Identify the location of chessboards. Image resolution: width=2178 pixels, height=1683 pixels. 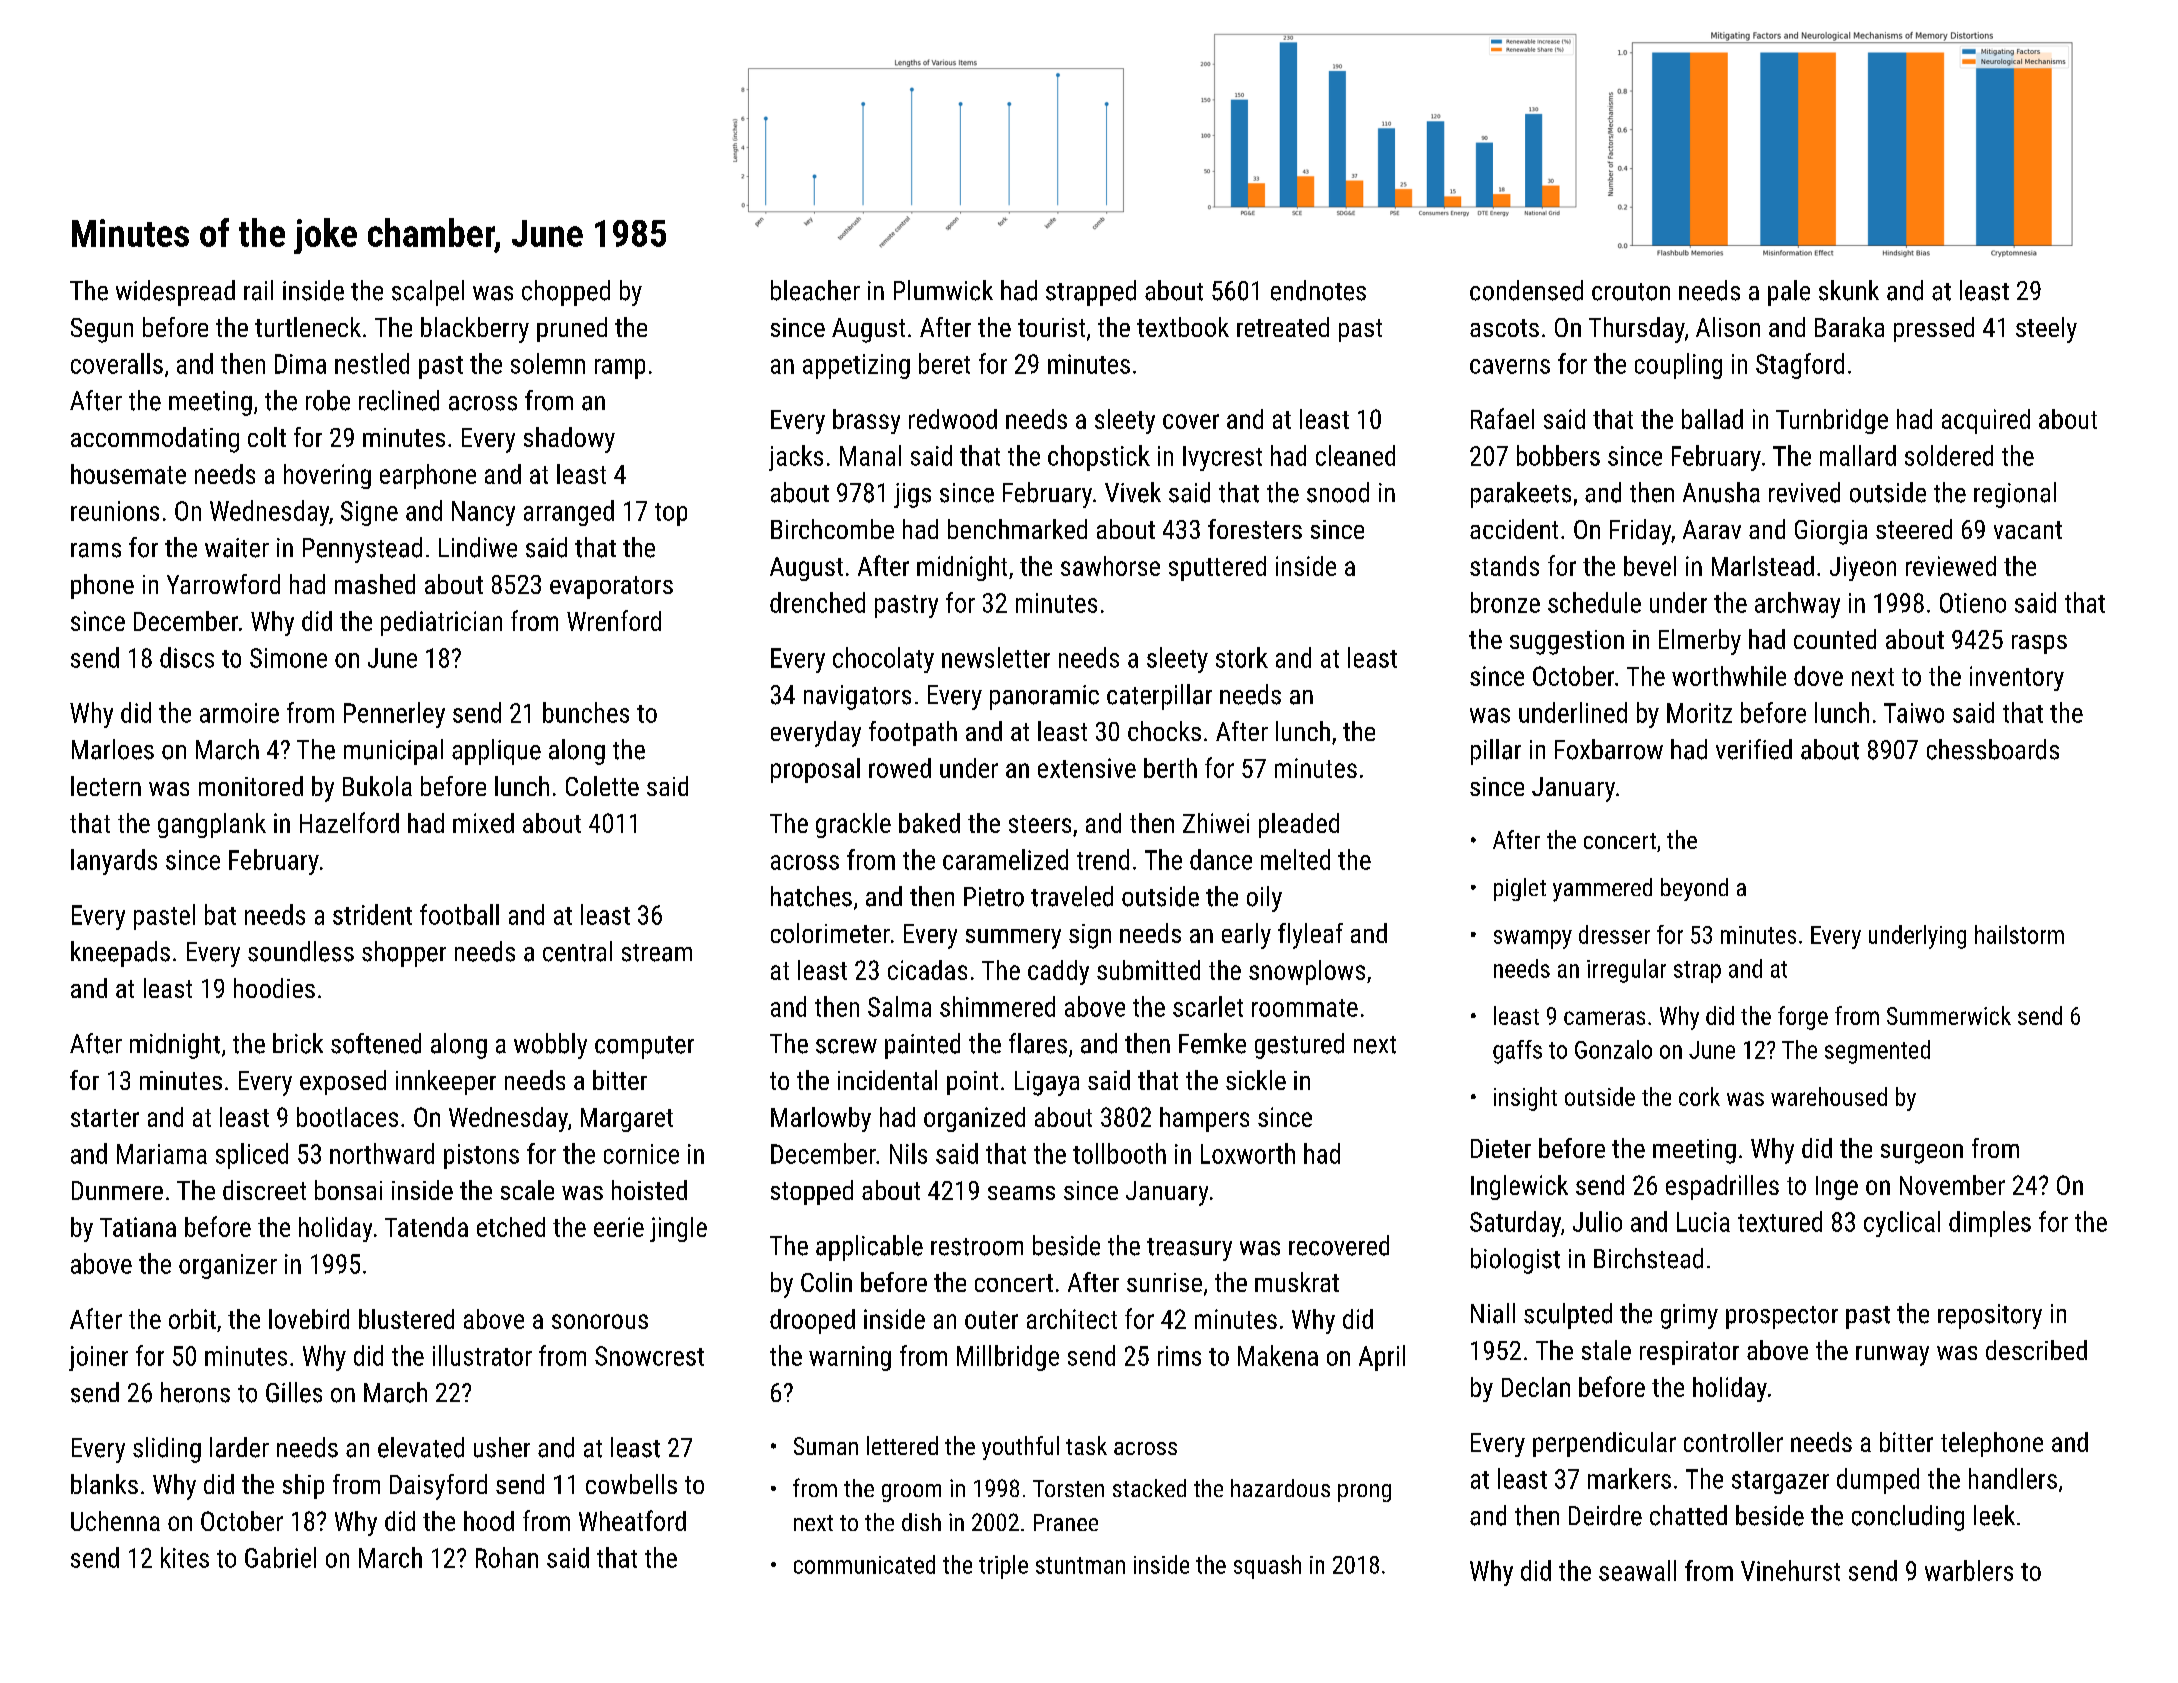
(1993, 749).
